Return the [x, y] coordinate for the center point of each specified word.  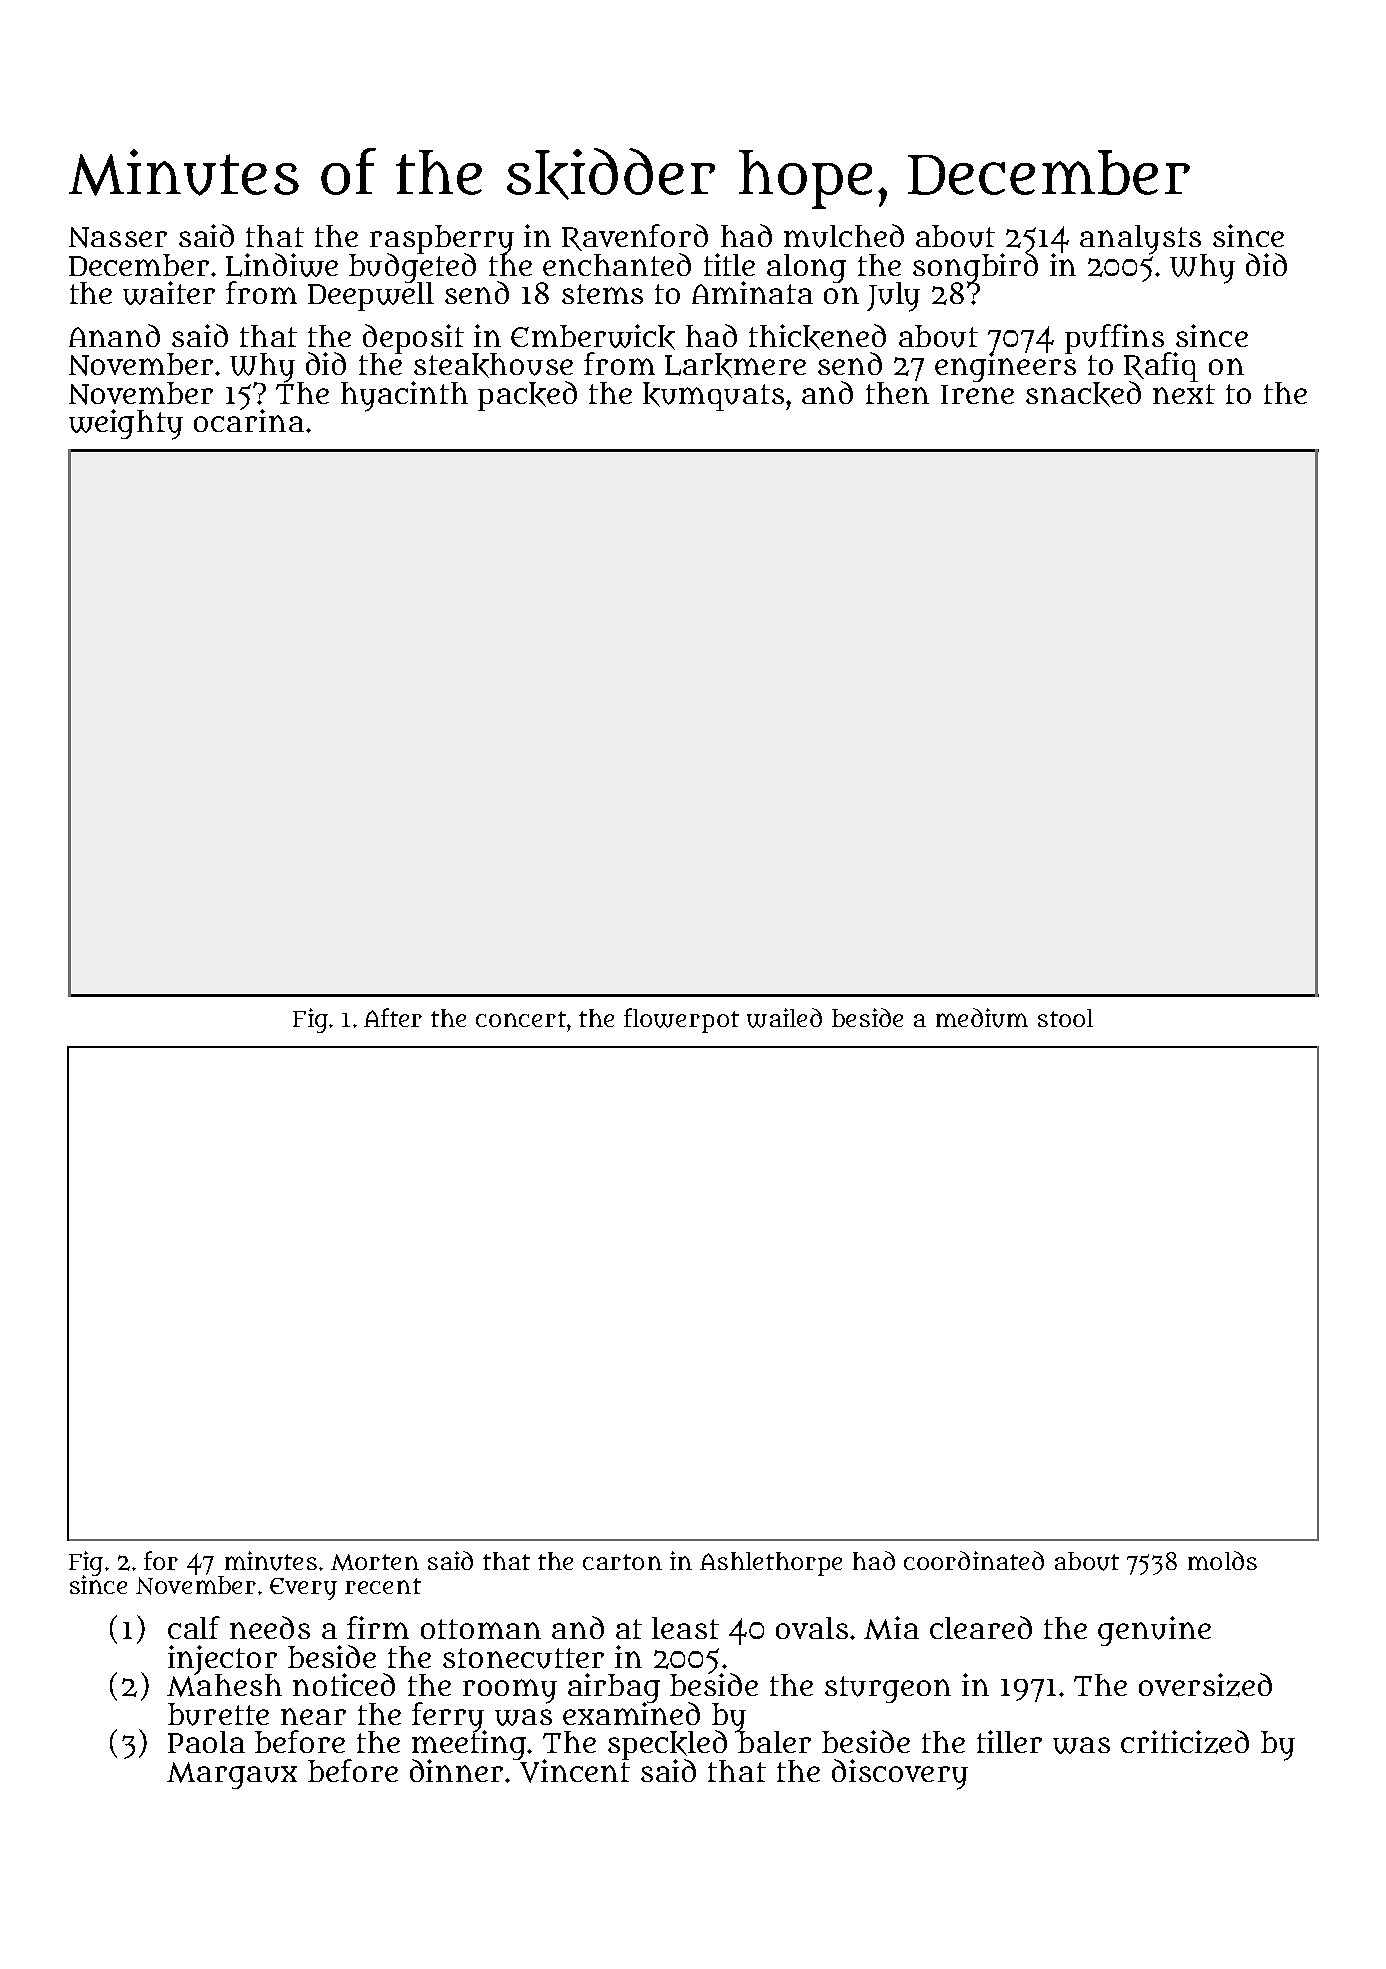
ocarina [249, 421]
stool [1065, 1018]
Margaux [232, 1775]
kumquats [713, 396]
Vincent [575, 1771]
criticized [1185, 1742]
